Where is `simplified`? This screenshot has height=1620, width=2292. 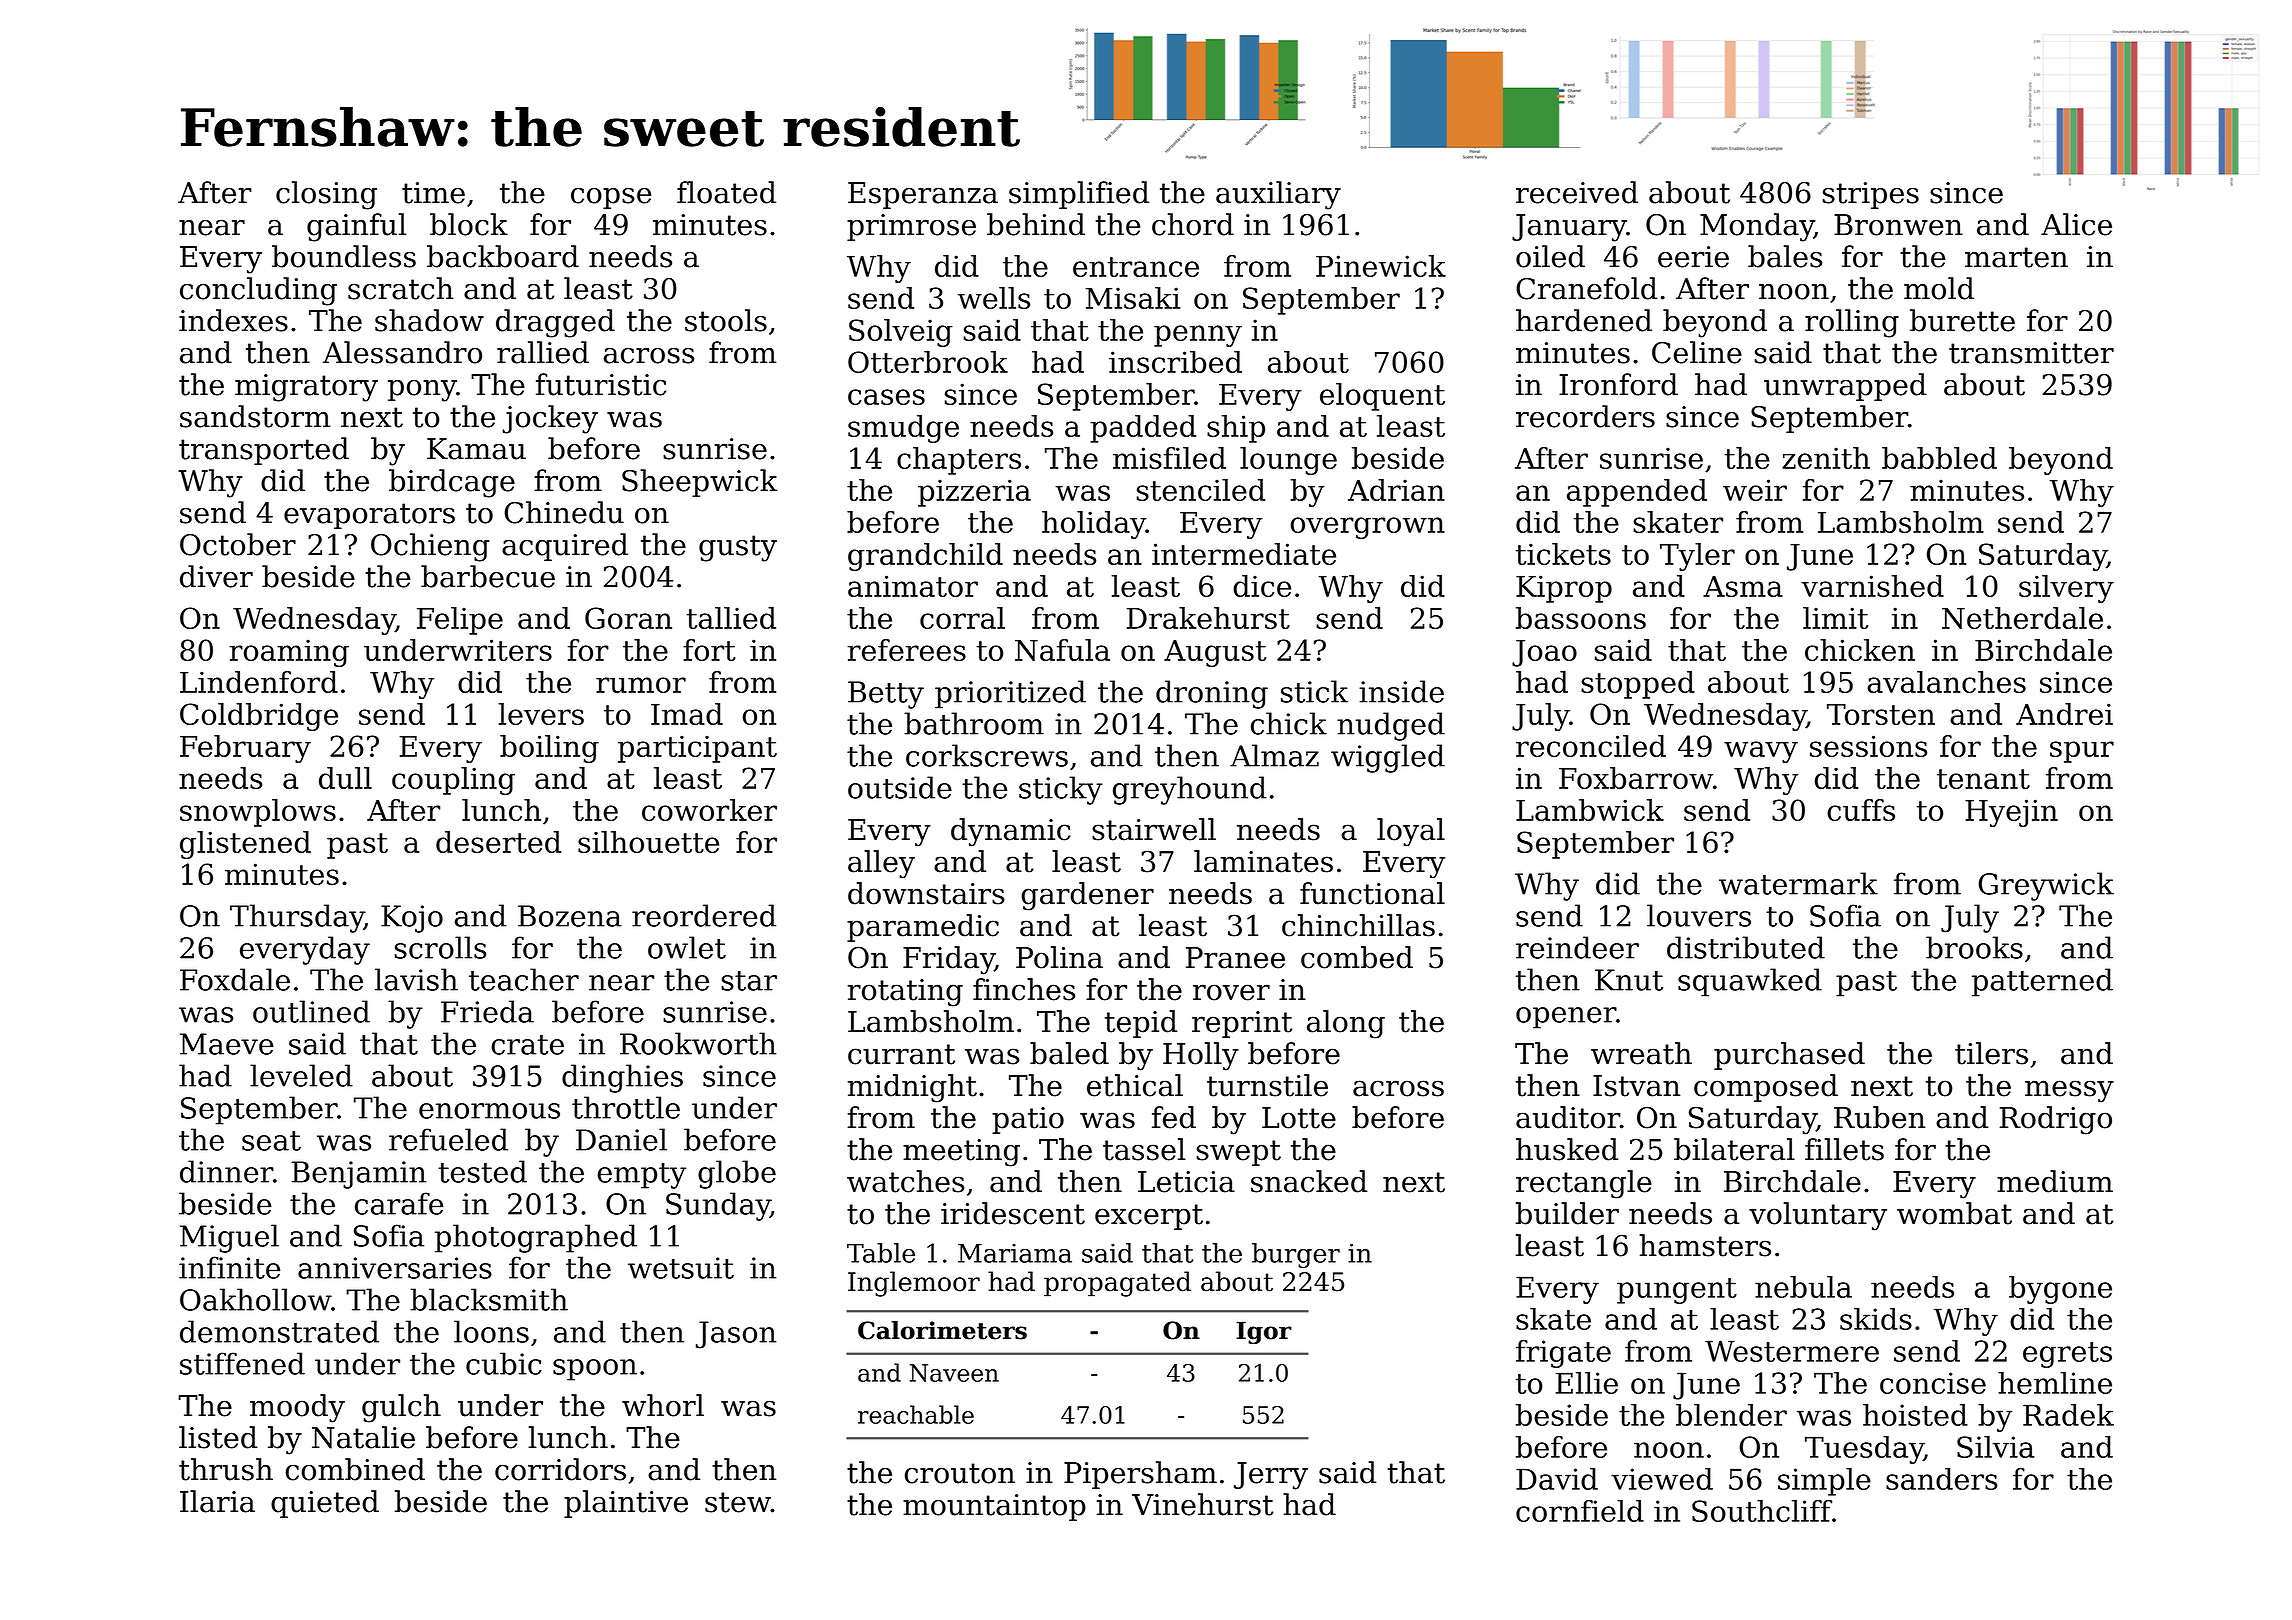 simplified is located at coordinates (1079, 195).
